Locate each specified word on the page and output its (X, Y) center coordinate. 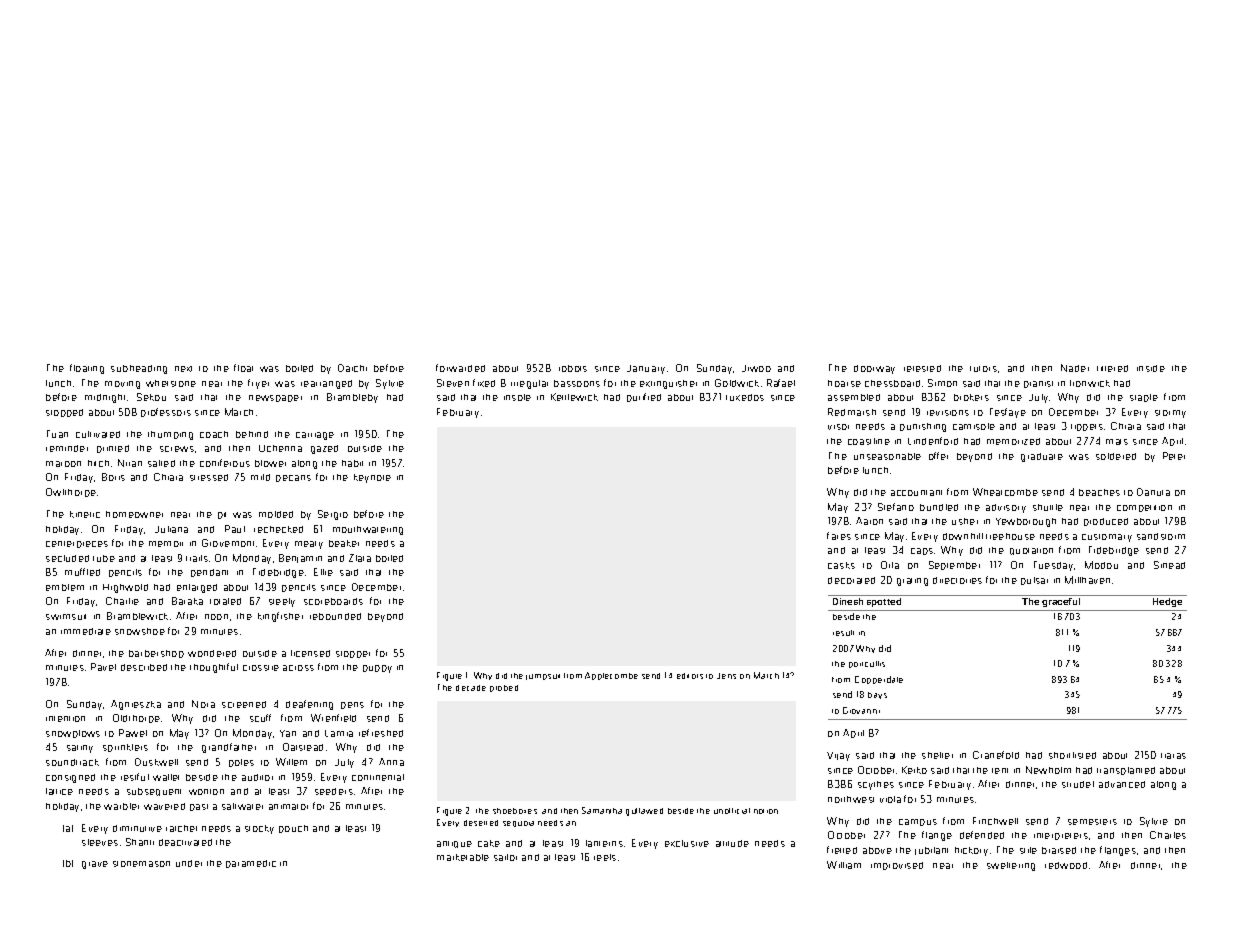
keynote (372, 478)
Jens (726, 676)
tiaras (1173, 756)
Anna (391, 762)
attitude (732, 843)
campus (918, 822)
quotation (1031, 551)
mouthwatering (368, 530)
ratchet (181, 828)
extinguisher (668, 384)
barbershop (156, 654)
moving (122, 385)
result (843, 633)
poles (241, 763)
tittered (1112, 368)
